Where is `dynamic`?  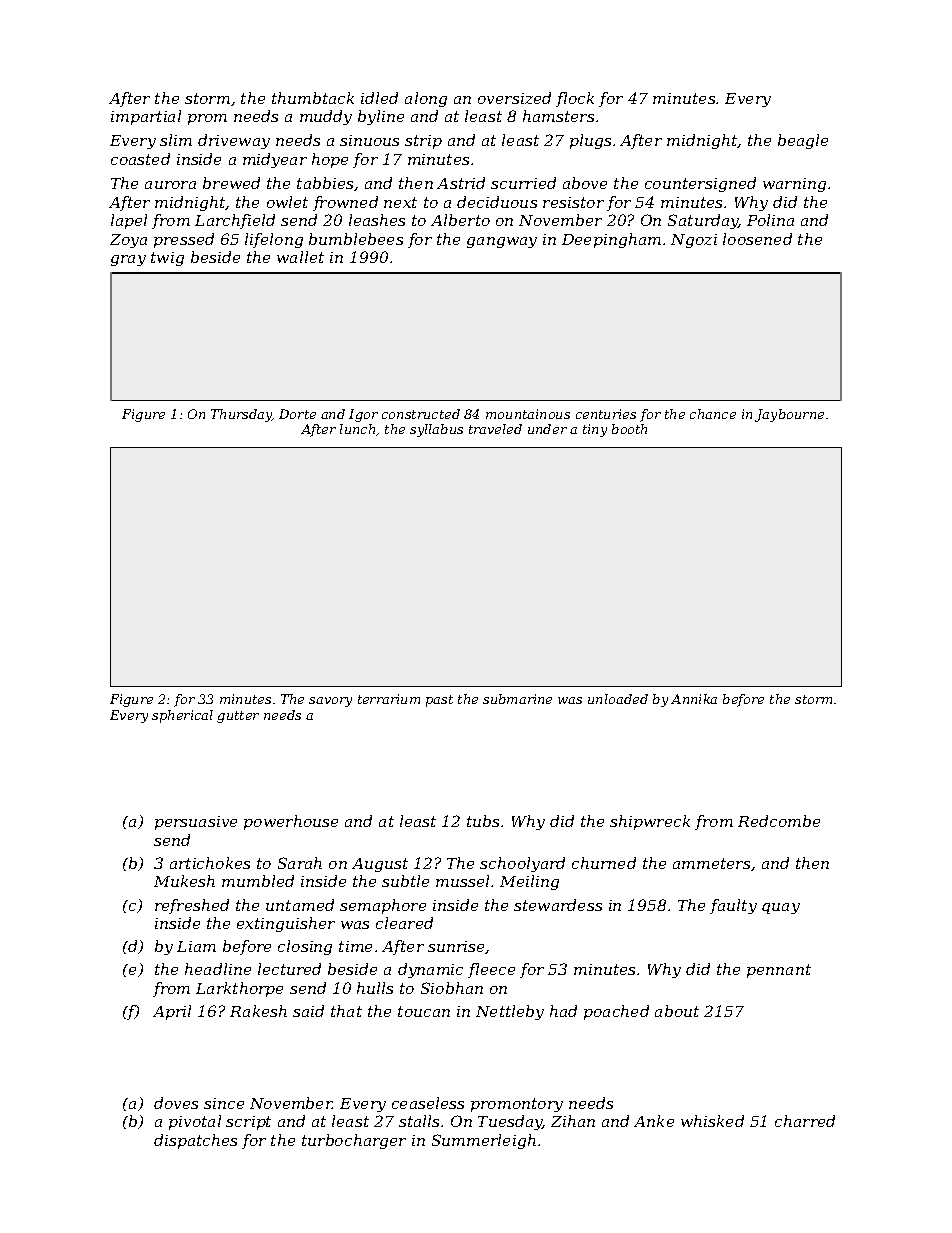
dynamic is located at coordinates (430, 970).
